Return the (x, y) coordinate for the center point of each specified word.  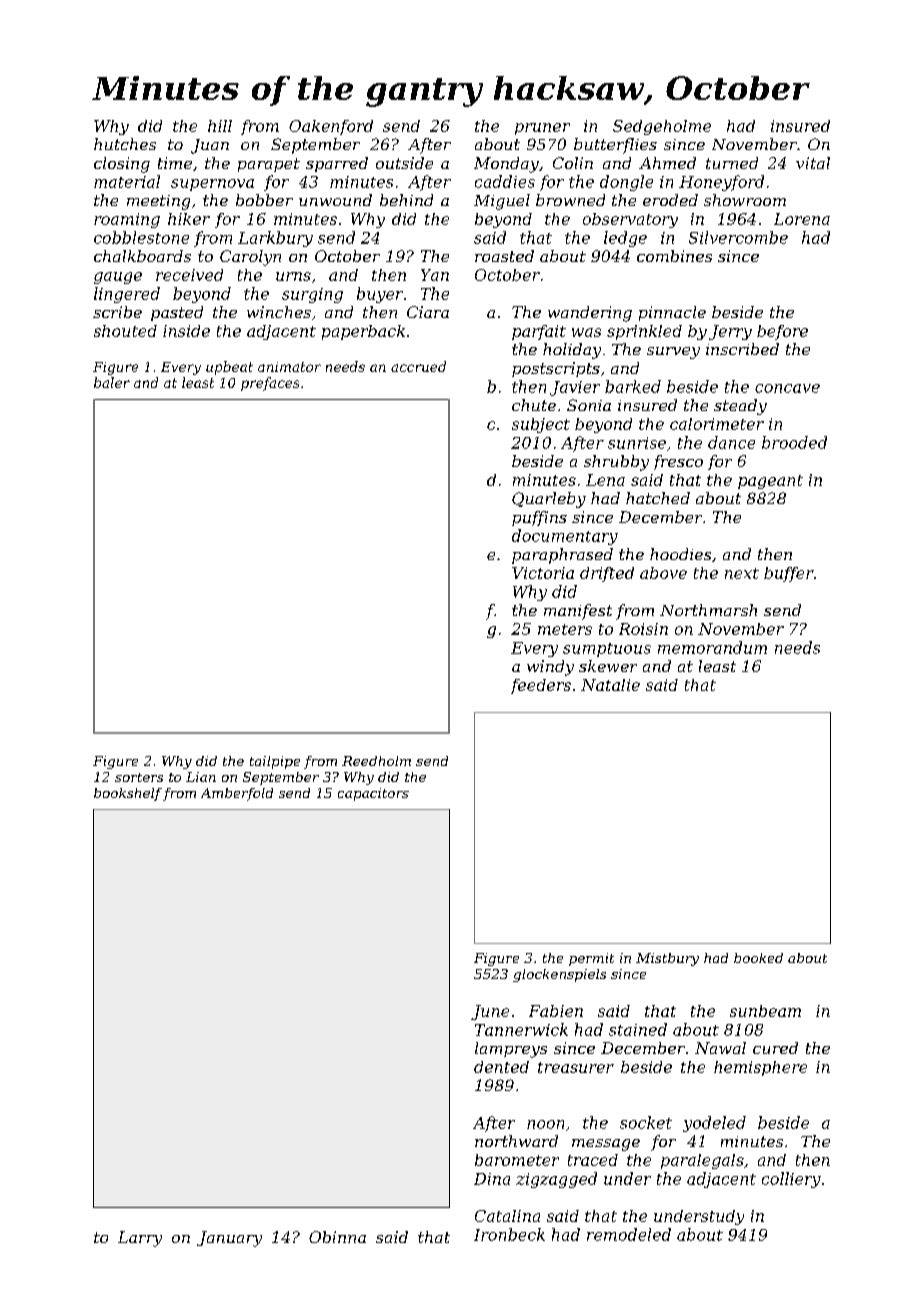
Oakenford (331, 127)
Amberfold (237, 794)
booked (758, 958)
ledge (625, 239)
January (229, 1239)
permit (591, 959)
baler (112, 382)
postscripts (556, 369)
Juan (210, 146)
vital (813, 163)
